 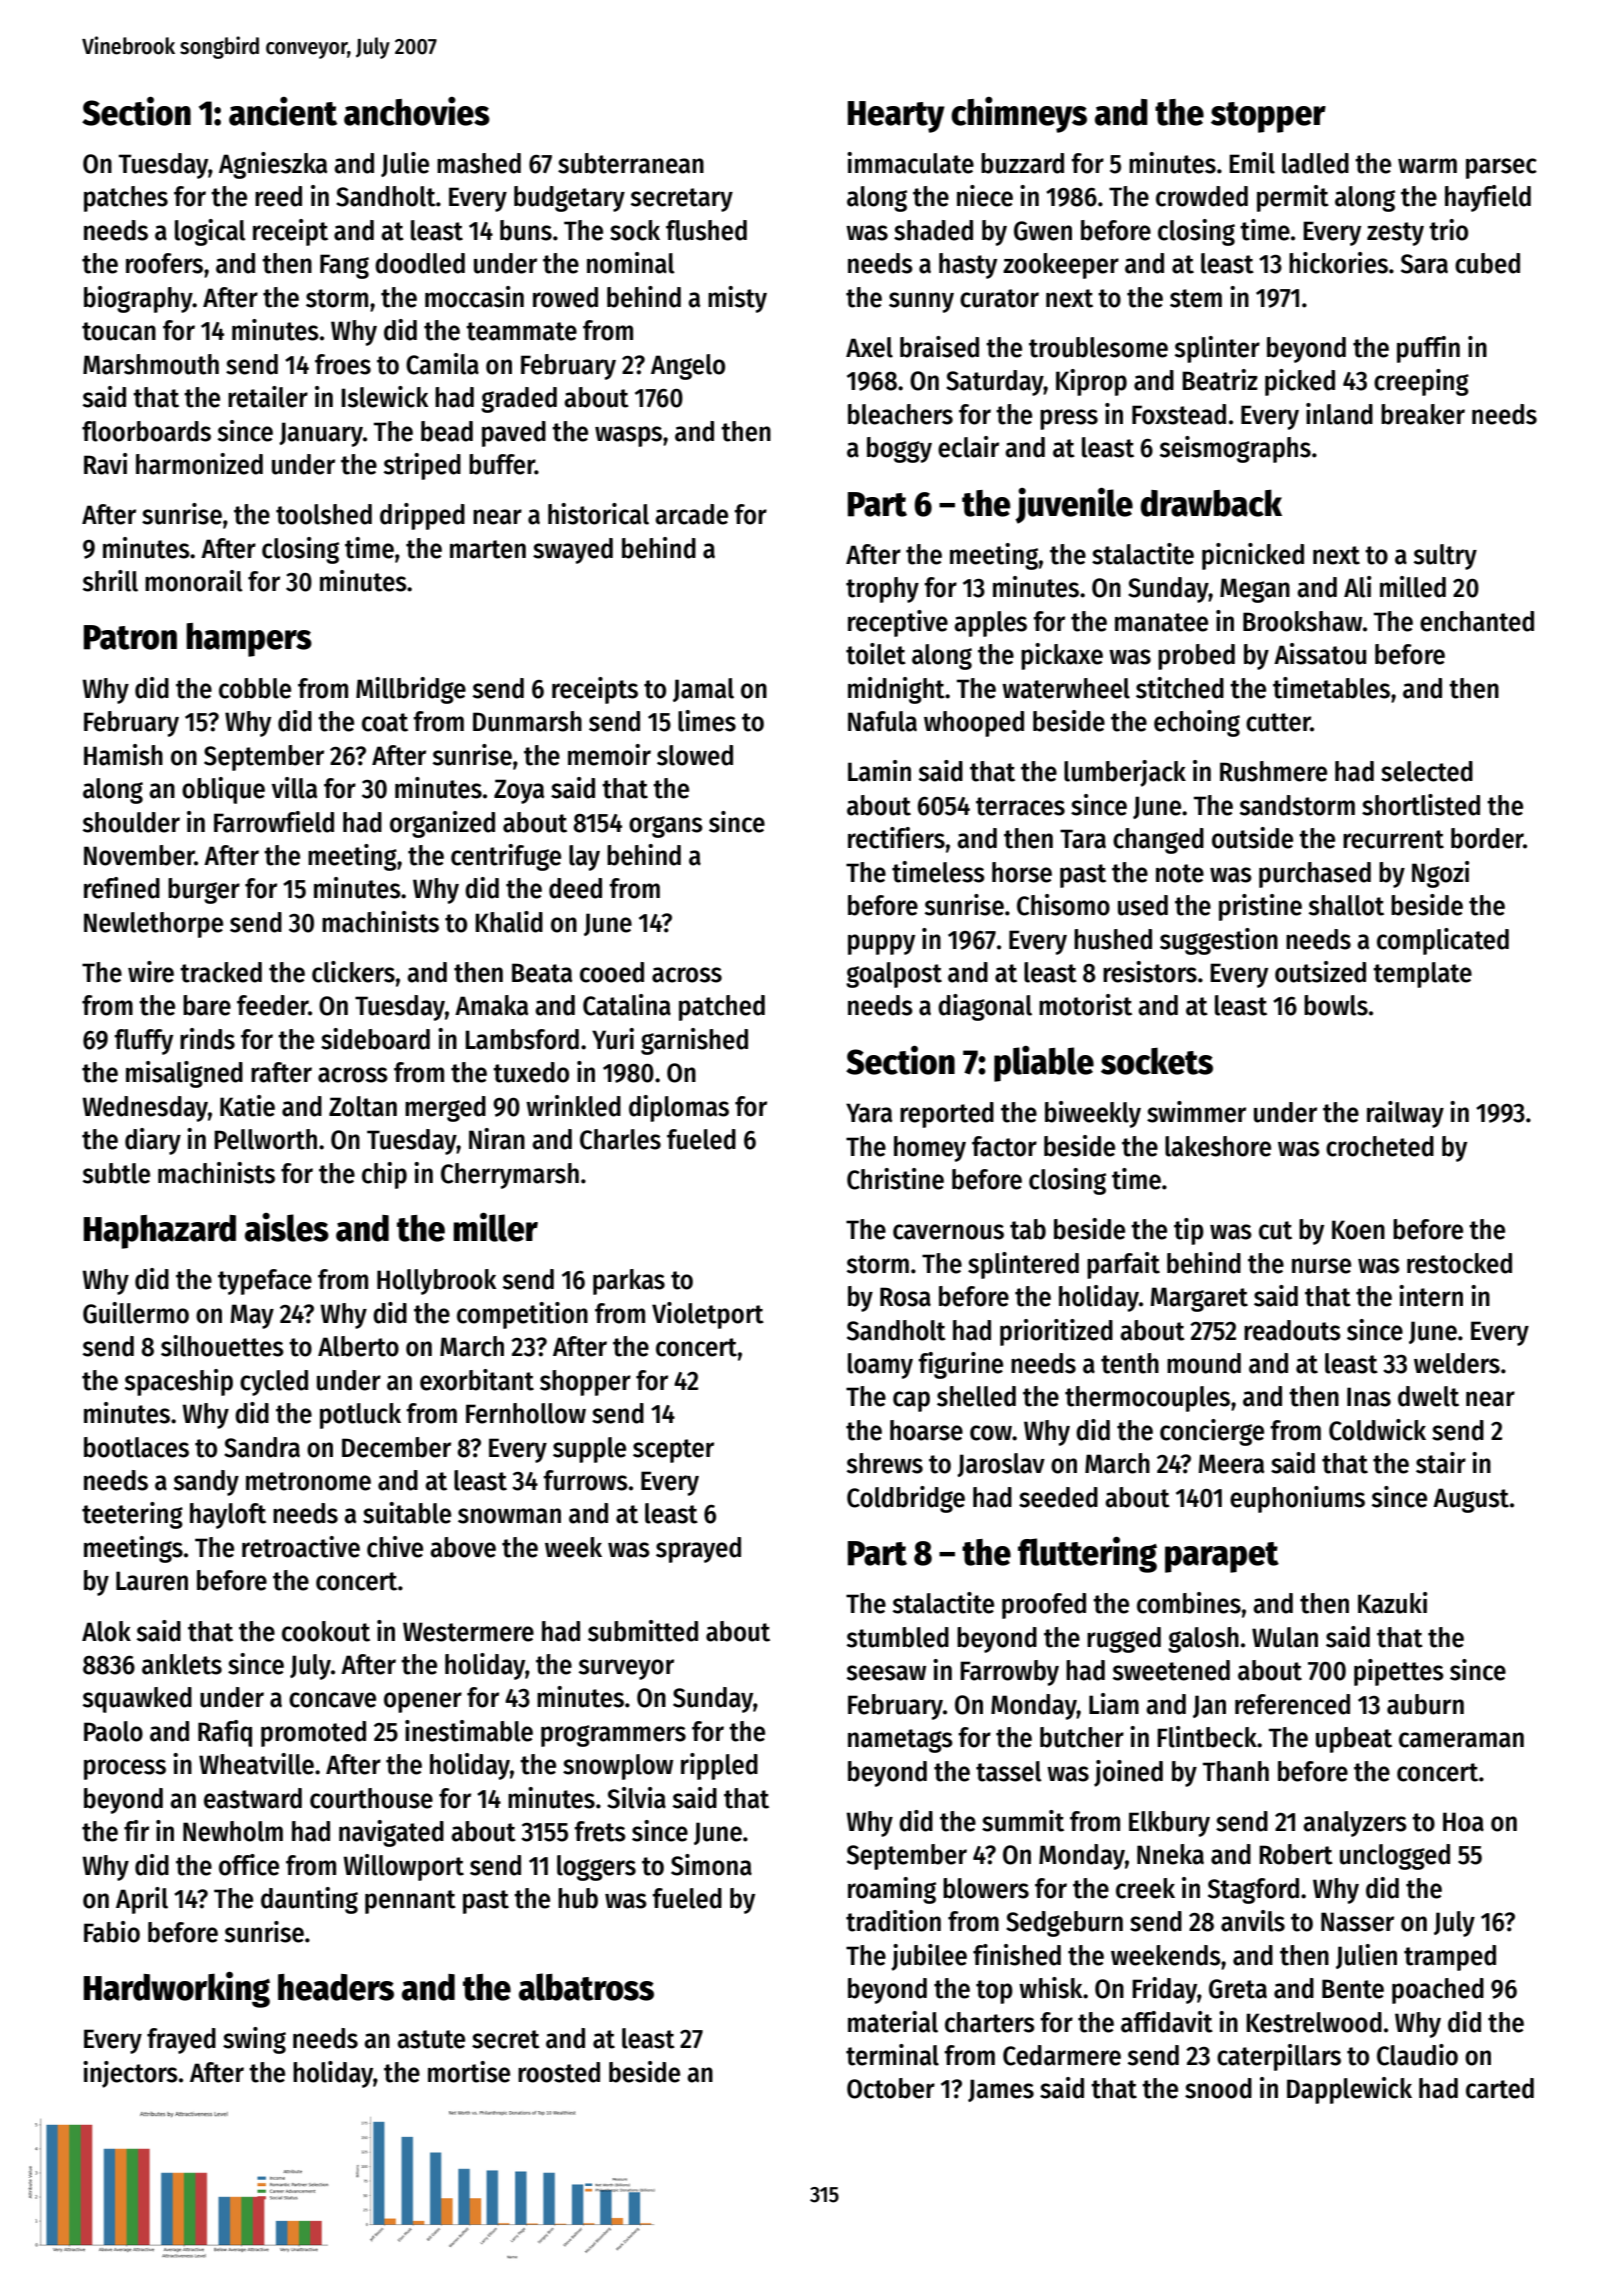 What do you see at coordinates (1001, 2090) in the screenshot?
I see `James` at bounding box center [1001, 2090].
